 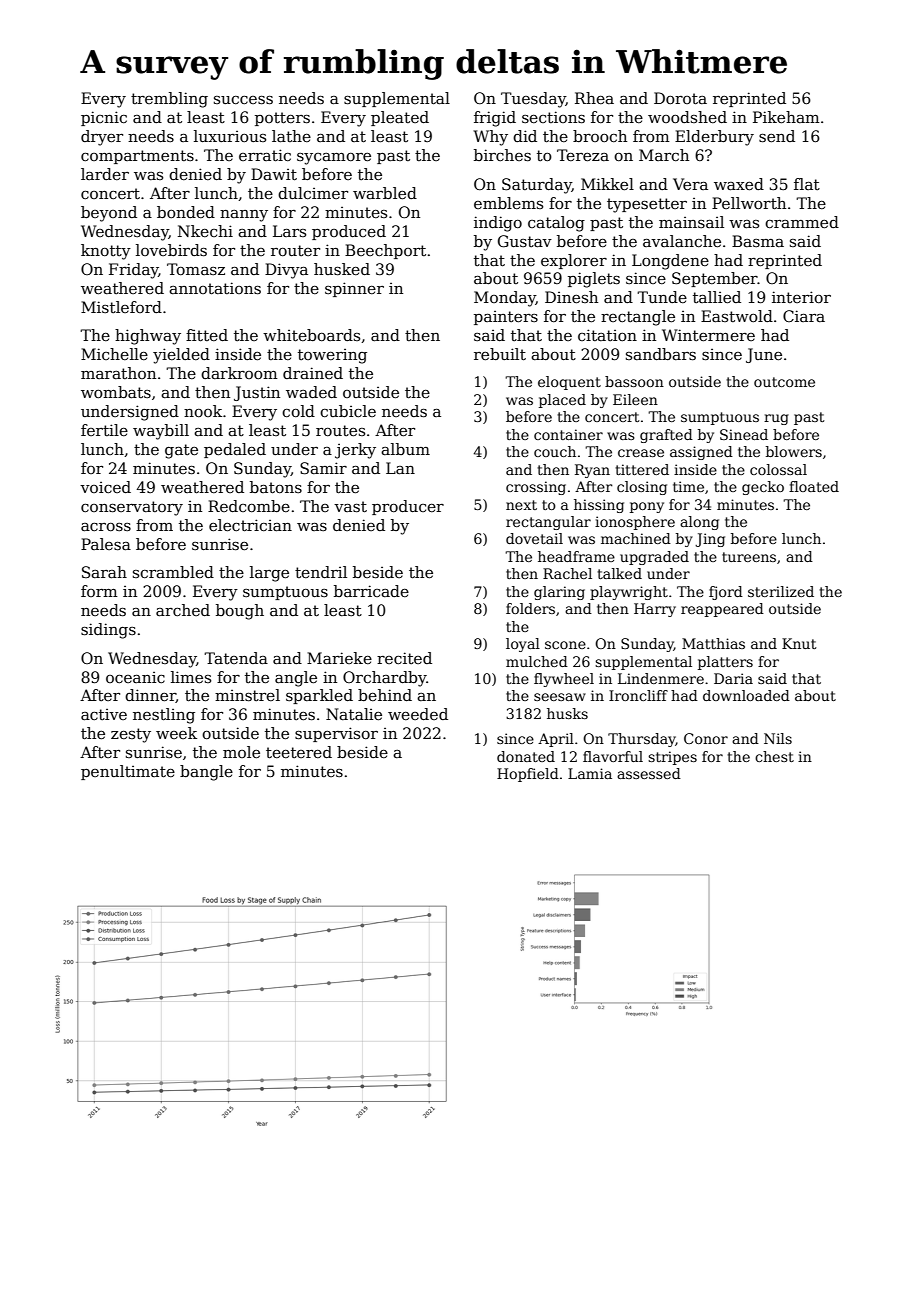 I want to click on producer, so click(x=408, y=507).
